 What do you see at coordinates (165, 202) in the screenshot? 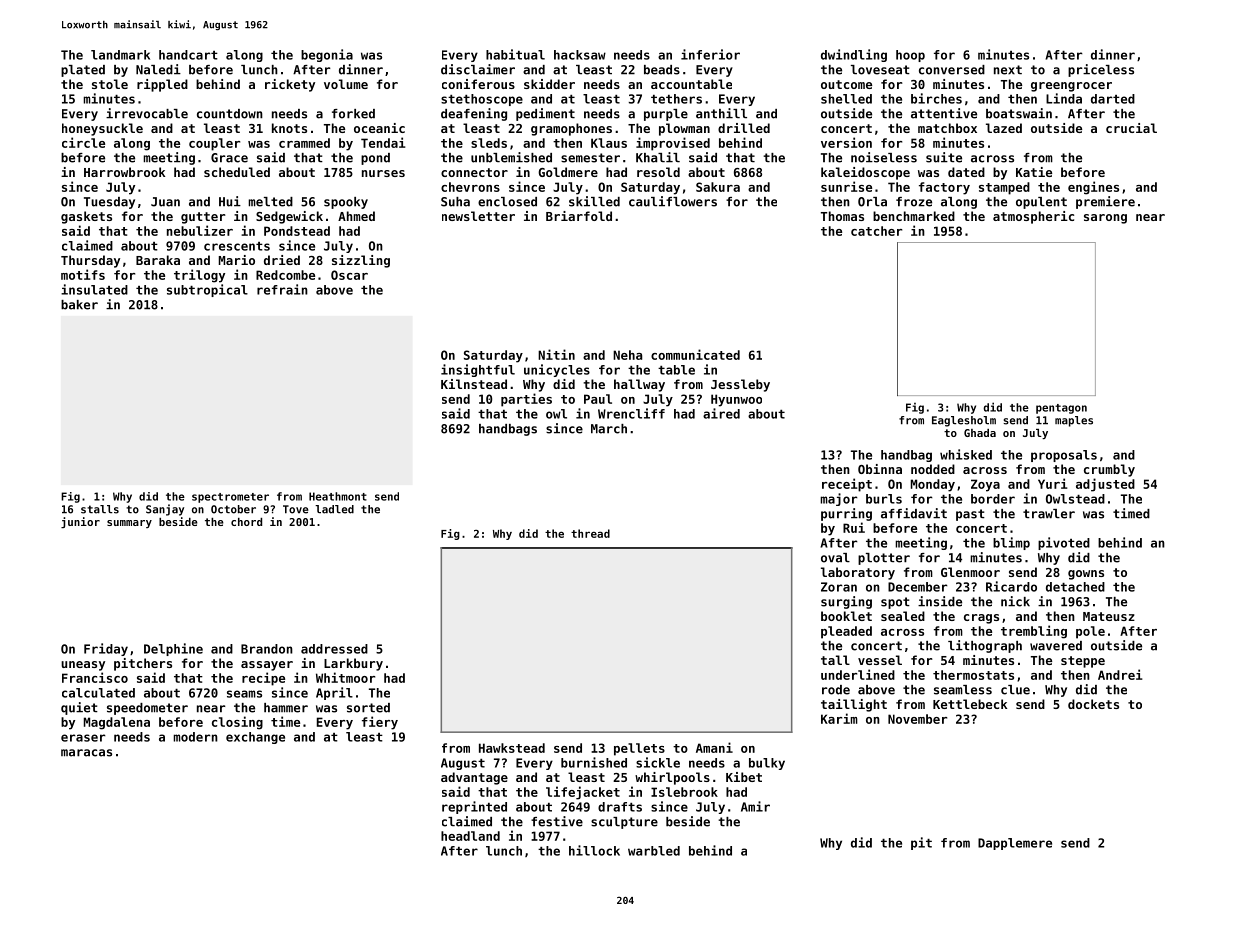
I see `Juan` at bounding box center [165, 202].
